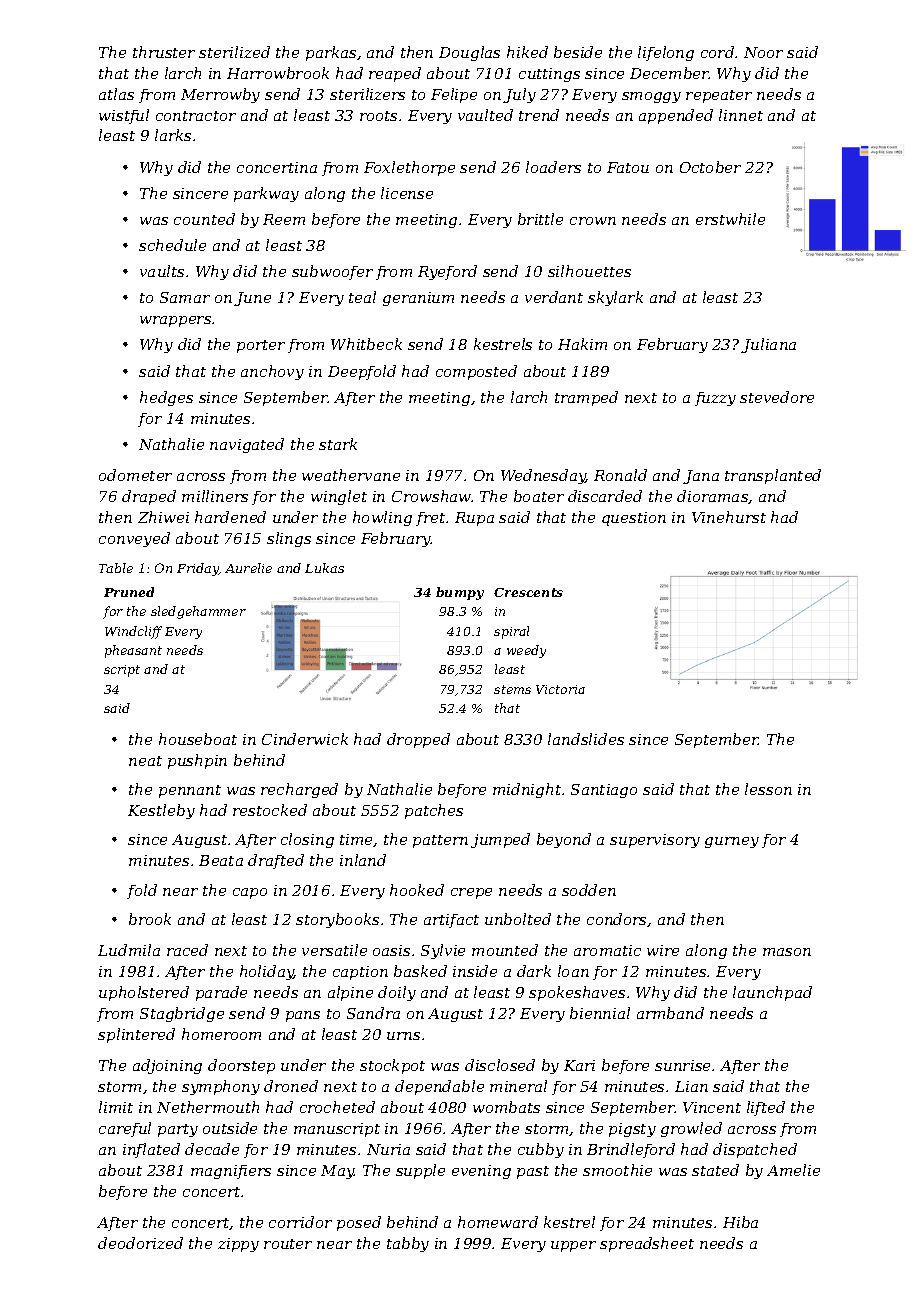  What do you see at coordinates (289, 539) in the document?
I see `slings` at bounding box center [289, 539].
